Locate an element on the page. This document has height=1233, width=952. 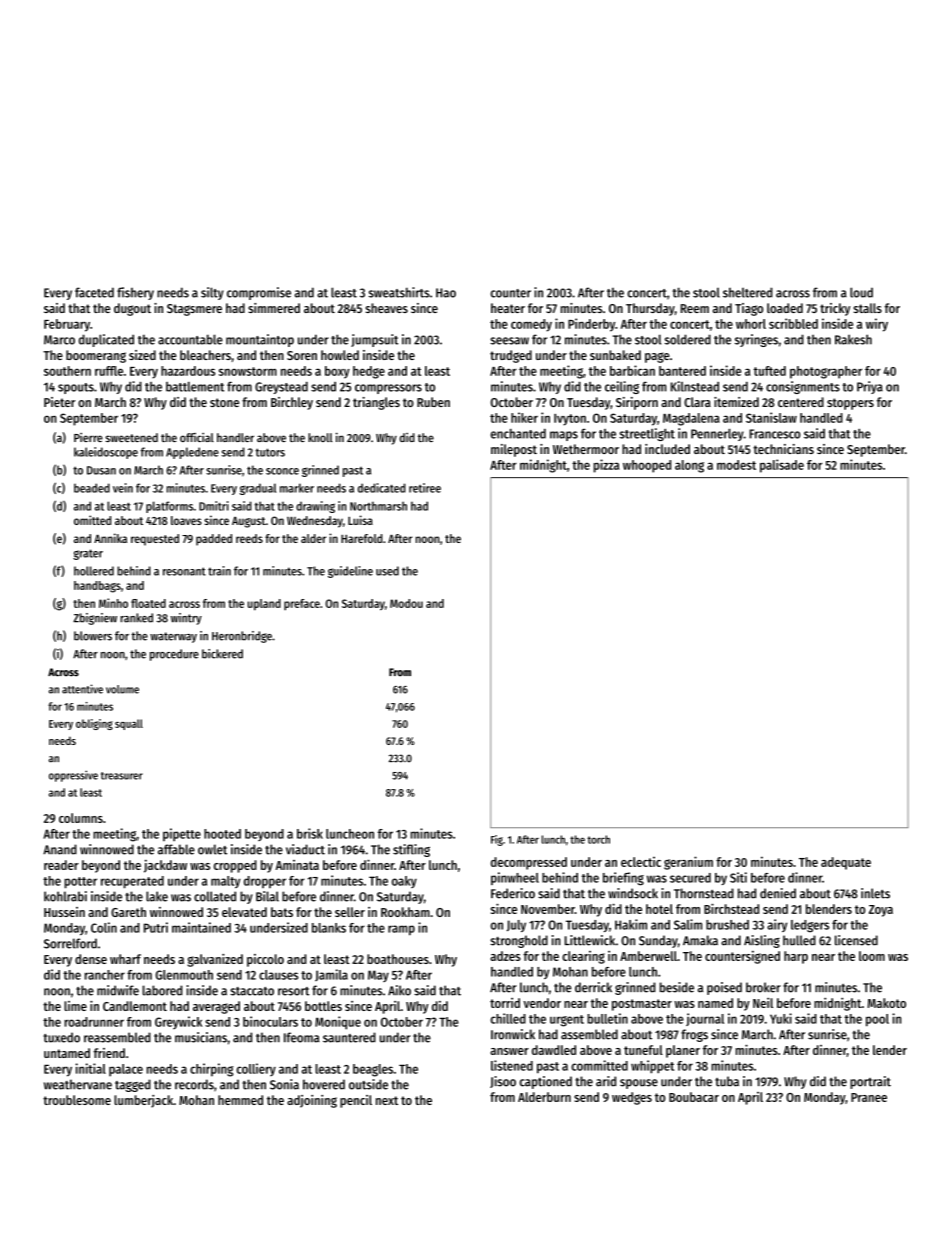
heater is located at coordinates (508, 308).
